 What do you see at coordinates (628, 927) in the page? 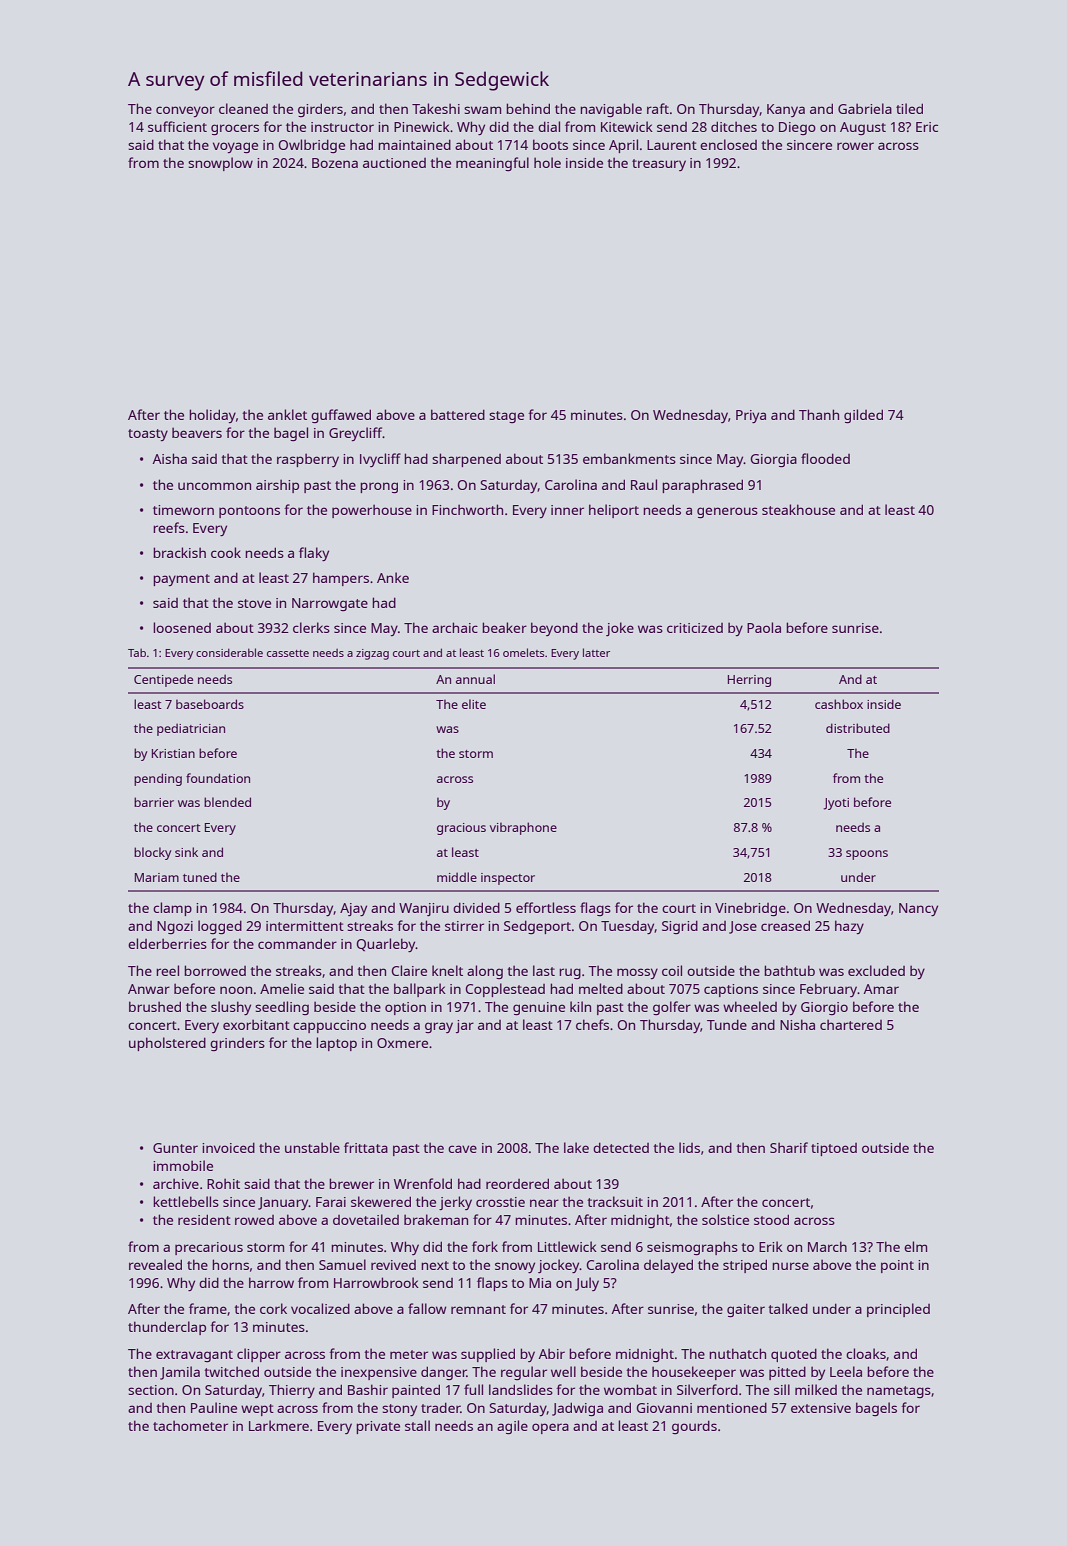
I see `Tuesday` at bounding box center [628, 927].
